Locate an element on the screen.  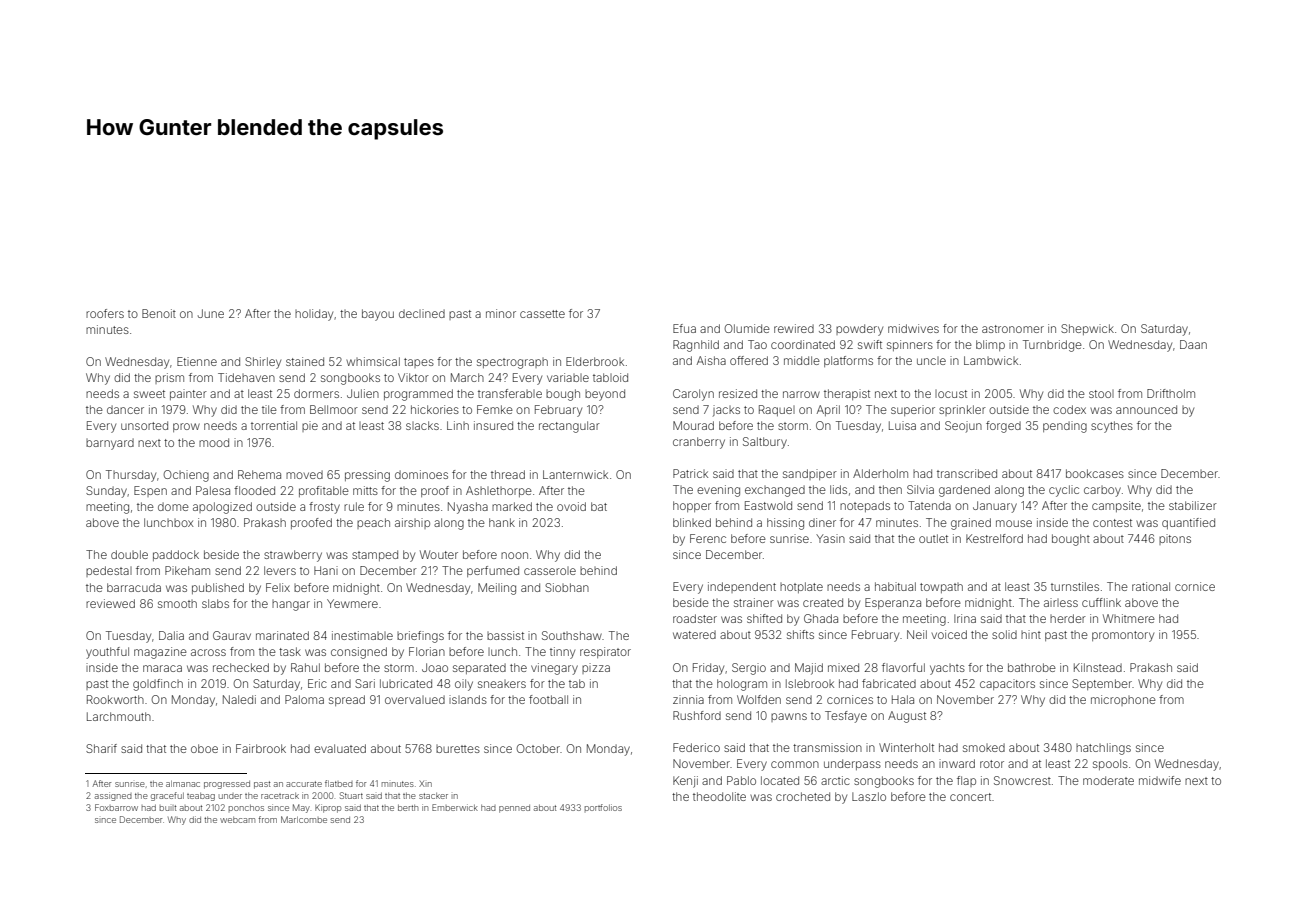
Shepwick is located at coordinates (1087, 329).
